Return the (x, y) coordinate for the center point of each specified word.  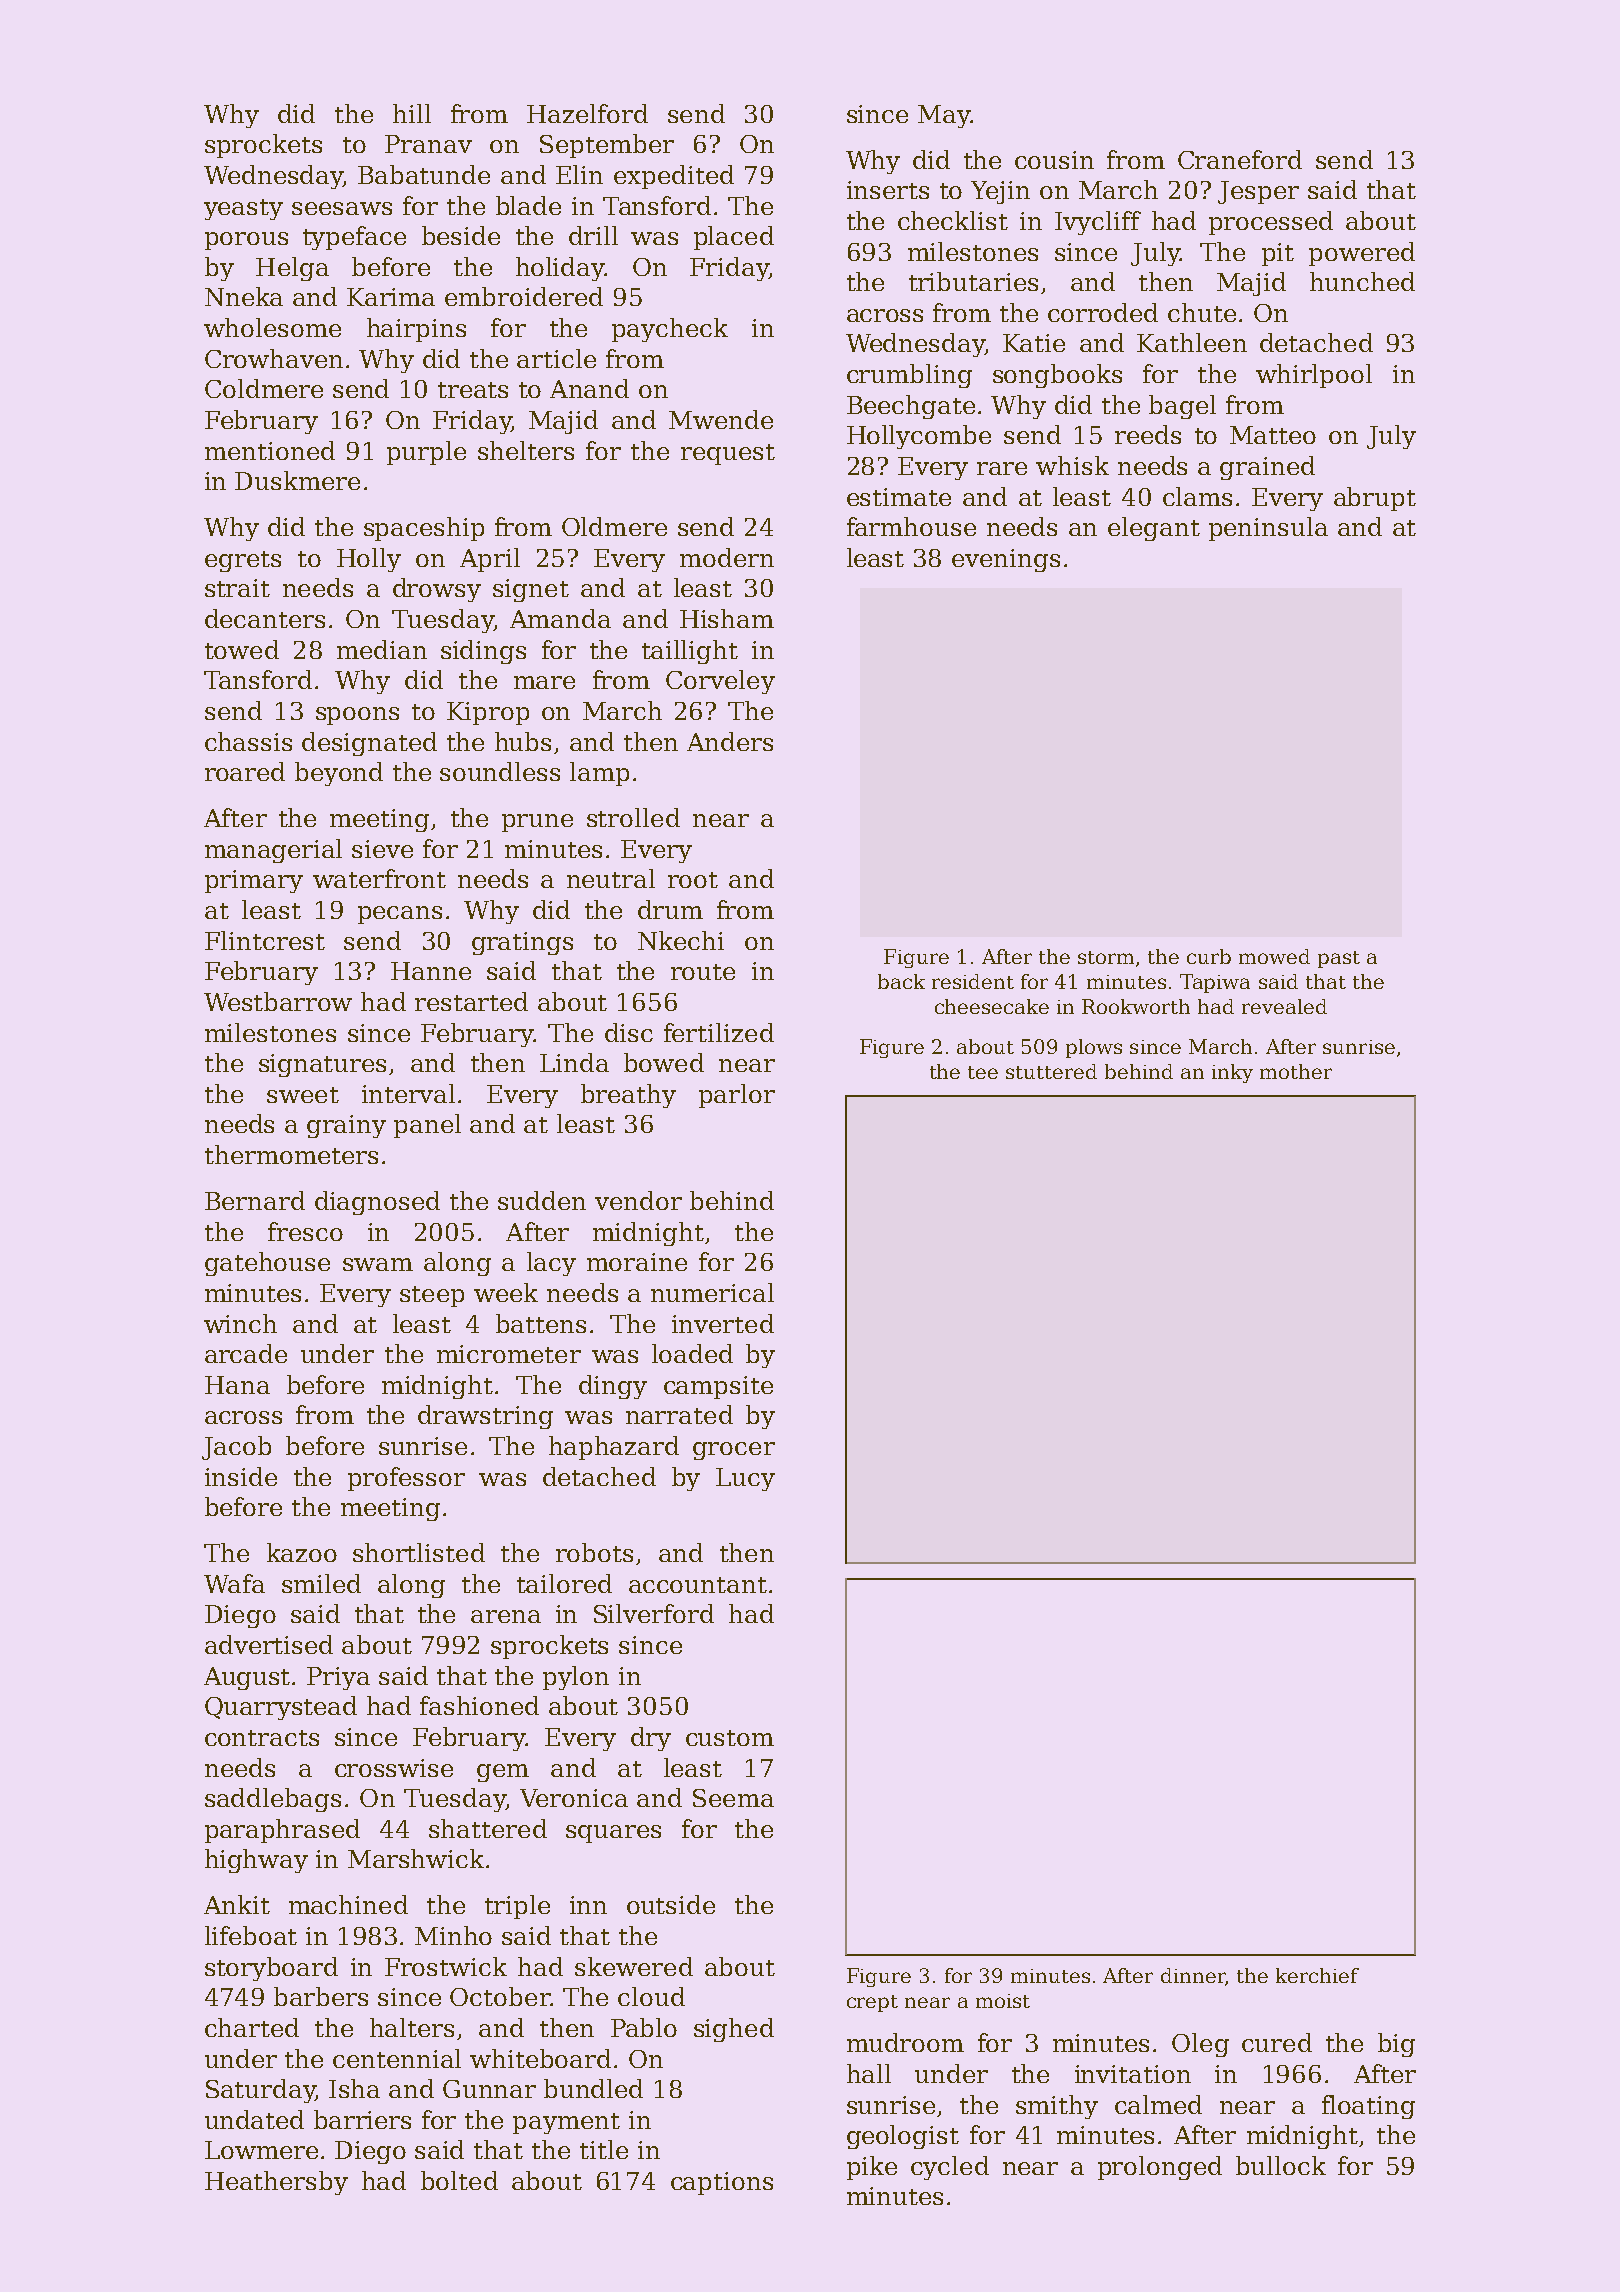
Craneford (1240, 159)
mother (1296, 1071)
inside (241, 1476)
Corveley (720, 682)
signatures (322, 1065)
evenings (1006, 560)
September (607, 146)
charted (252, 2027)
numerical (712, 1292)
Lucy (745, 1479)
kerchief (1317, 1975)
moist (1003, 2001)
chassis (248, 741)
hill (412, 113)
